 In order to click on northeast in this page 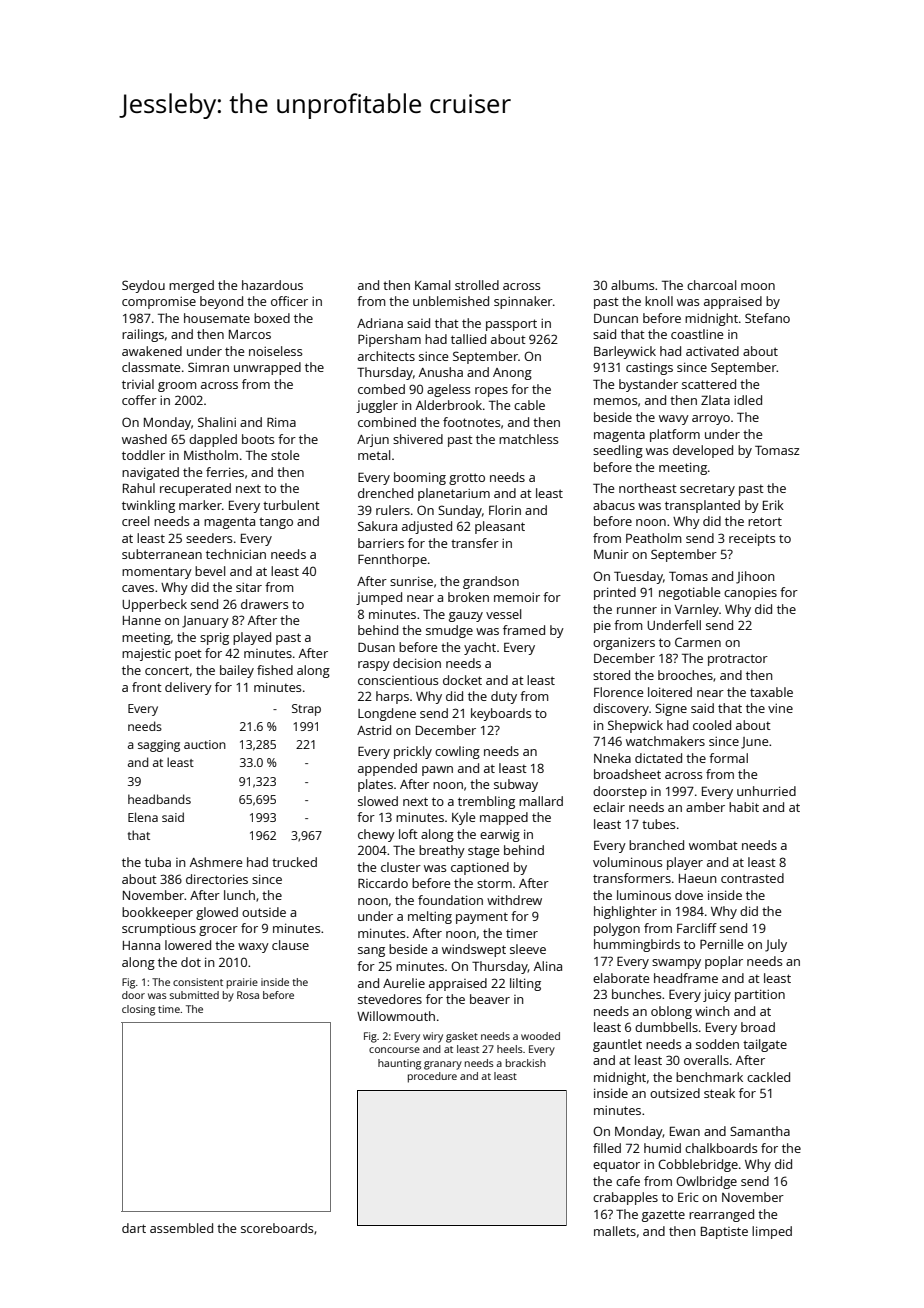, I will do `click(648, 488)`.
